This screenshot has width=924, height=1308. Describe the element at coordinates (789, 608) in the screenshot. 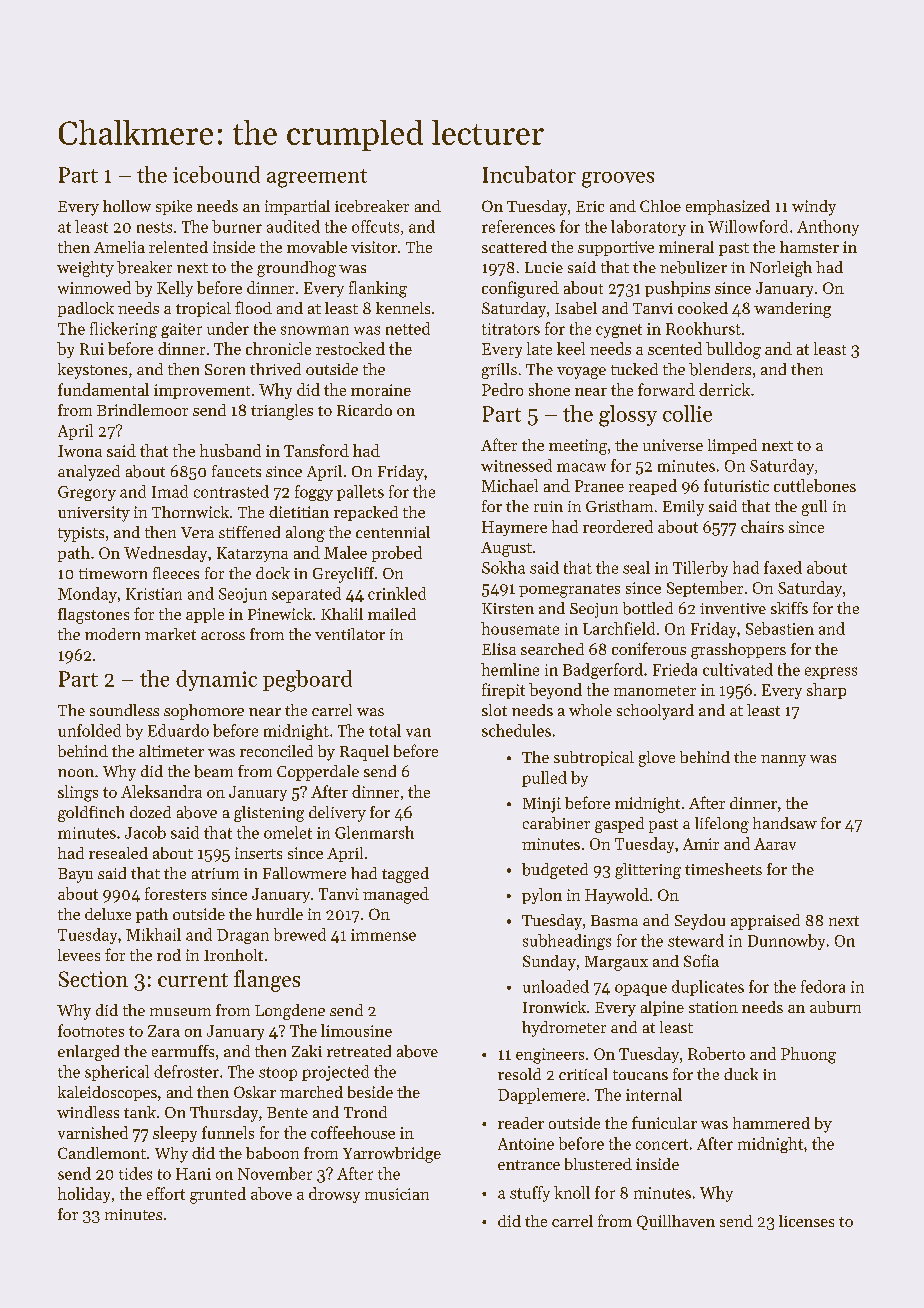

I see `skiffs` at that location.
